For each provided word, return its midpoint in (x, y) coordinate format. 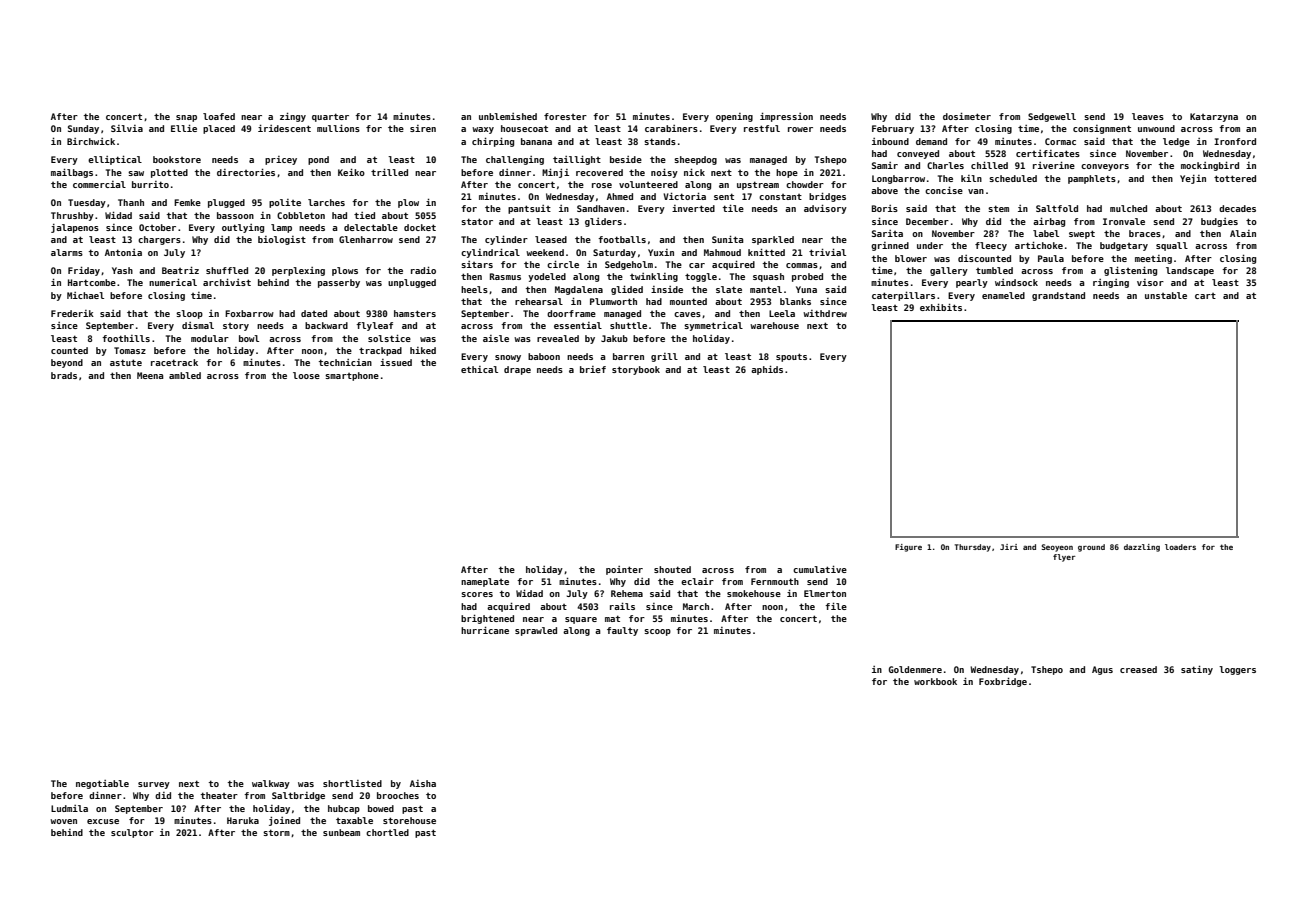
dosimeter (967, 116)
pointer (624, 570)
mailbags (72, 173)
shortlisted (352, 783)
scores (477, 594)
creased (1138, 669)
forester (565, 116)
